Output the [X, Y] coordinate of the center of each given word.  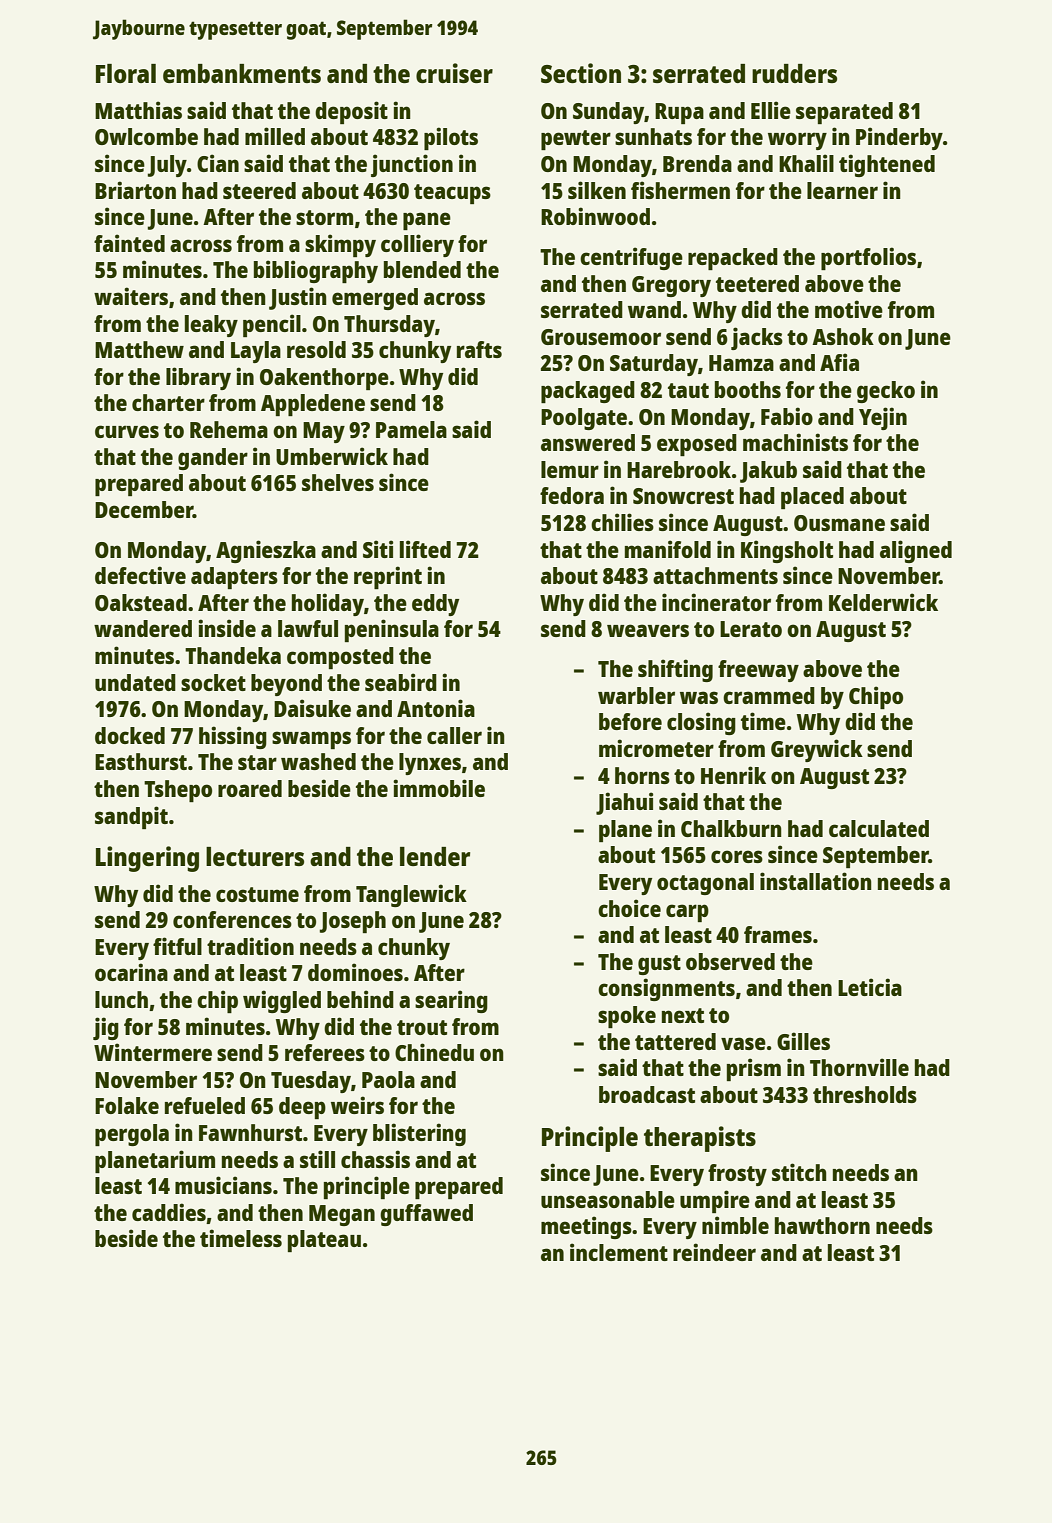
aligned [916, 551]
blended [422, 269]
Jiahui [624, 803]
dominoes [355, 972]
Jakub [768, 472]
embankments [242, 73]
